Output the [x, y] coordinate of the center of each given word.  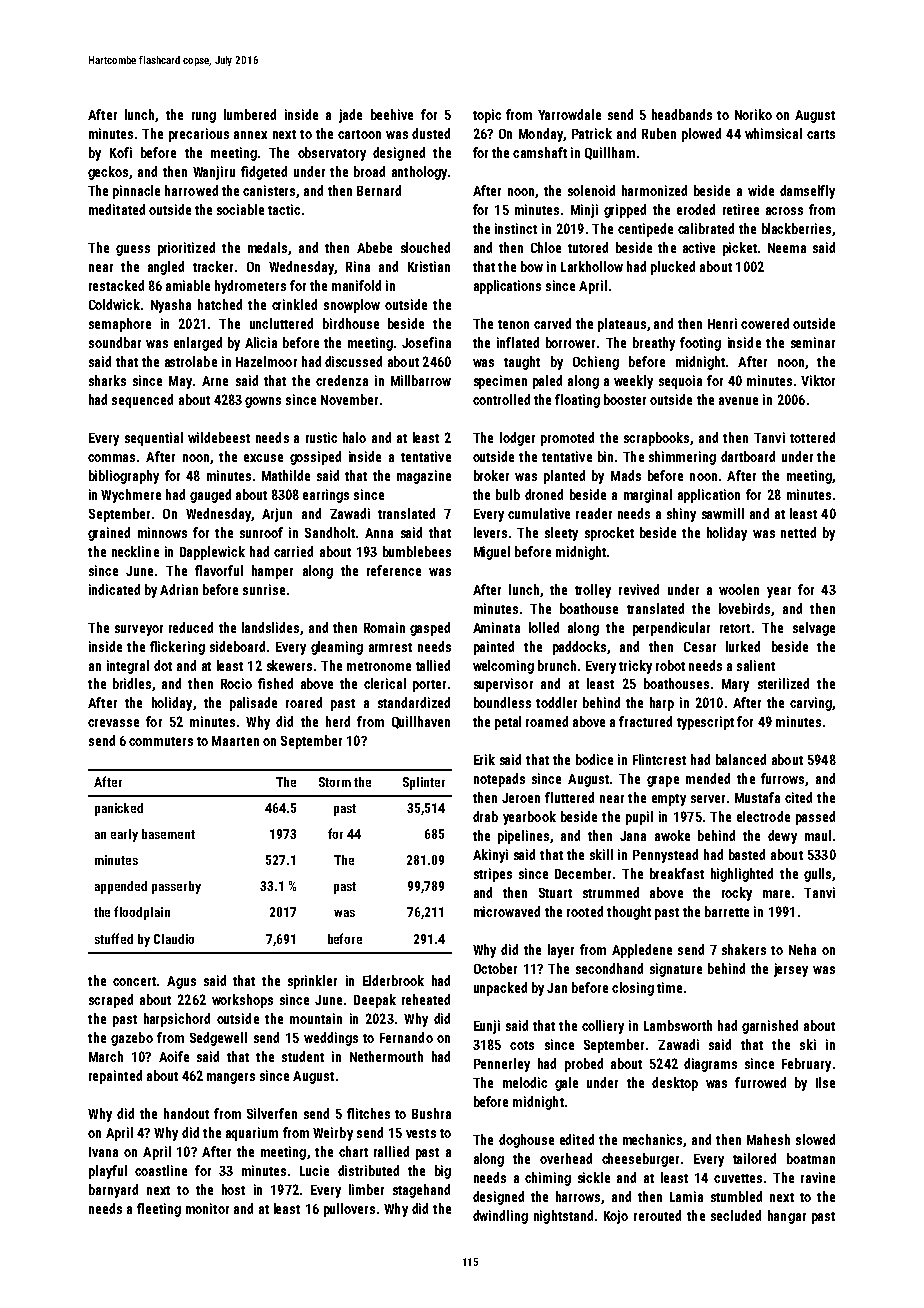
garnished [770, 1027]
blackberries [796, 228]
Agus [181, 982]
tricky [635, 667]
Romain [384, 627]
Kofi [121, 152]
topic [487, 116]
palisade [253, 704]
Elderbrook [393, 980]
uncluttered [281, 323]
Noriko [753, 114]
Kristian [429, 266]
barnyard [113, 1191]
